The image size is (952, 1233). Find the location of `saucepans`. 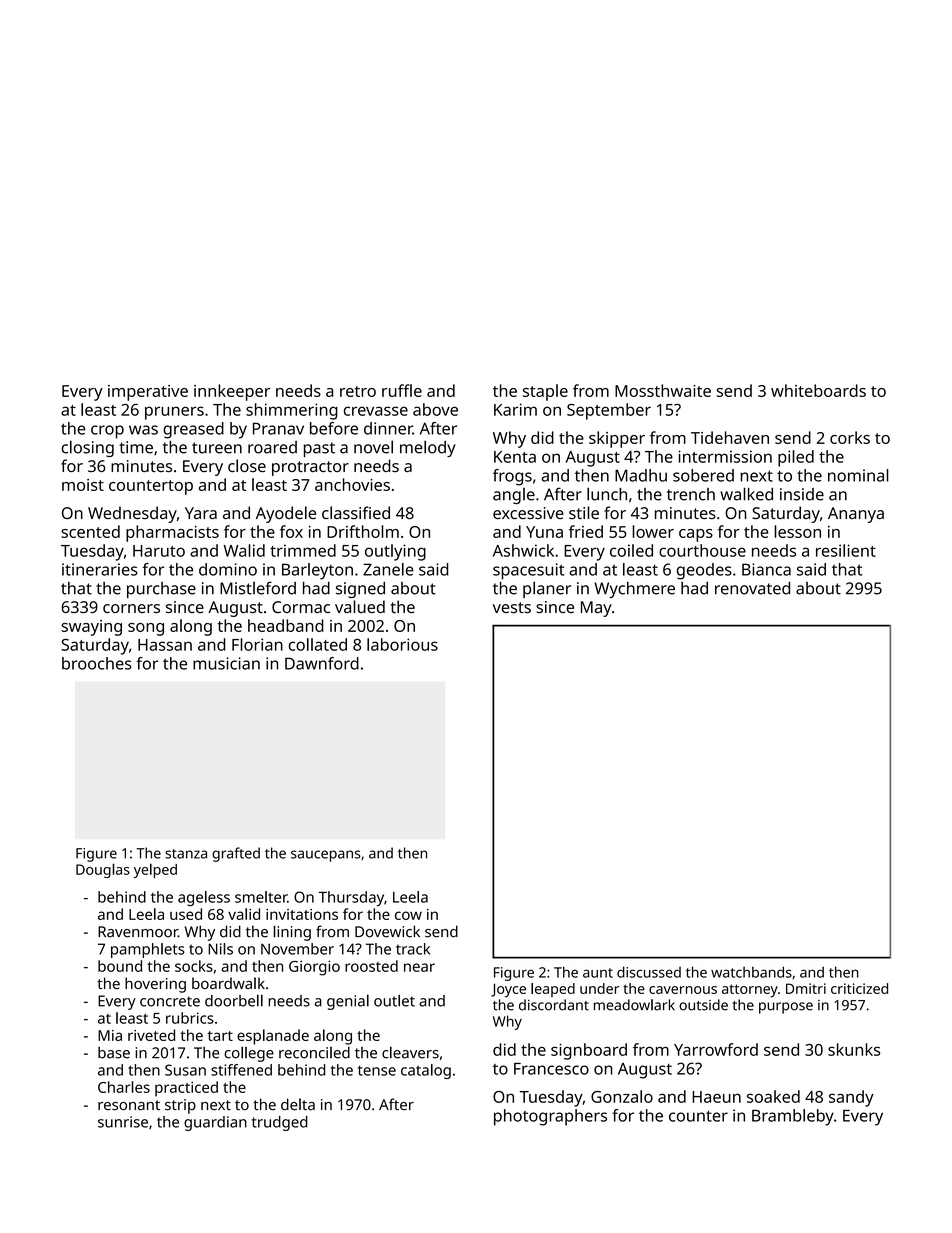

saucepans is located at coordinates (326, 856).
